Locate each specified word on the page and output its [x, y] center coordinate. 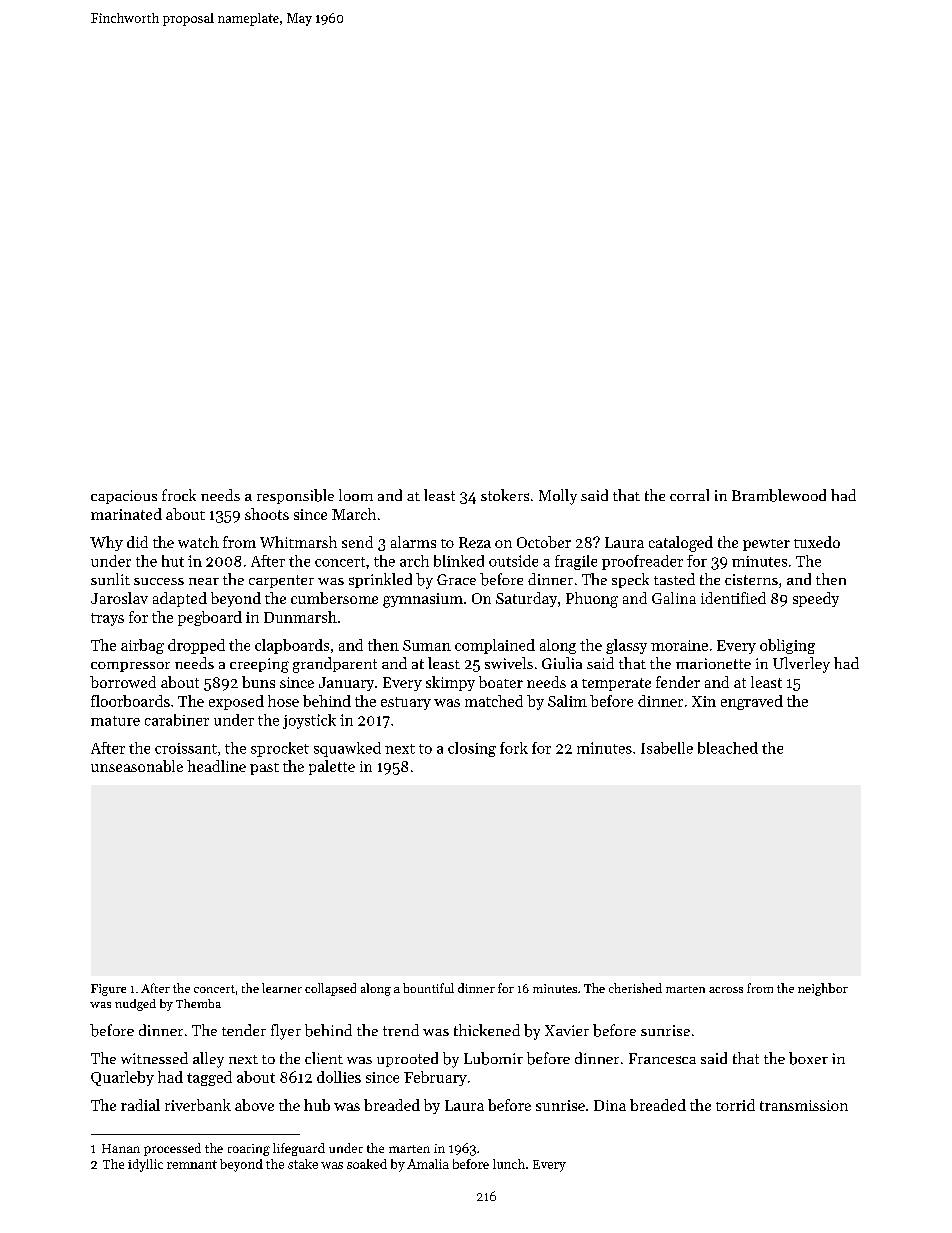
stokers [505, 495]
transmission [804, 1105]
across [726, 990]
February [435, 1078]
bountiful [428, 988]
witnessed [154, 1058]
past [264, 769]
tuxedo [817, 542]
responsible [295, 496]
